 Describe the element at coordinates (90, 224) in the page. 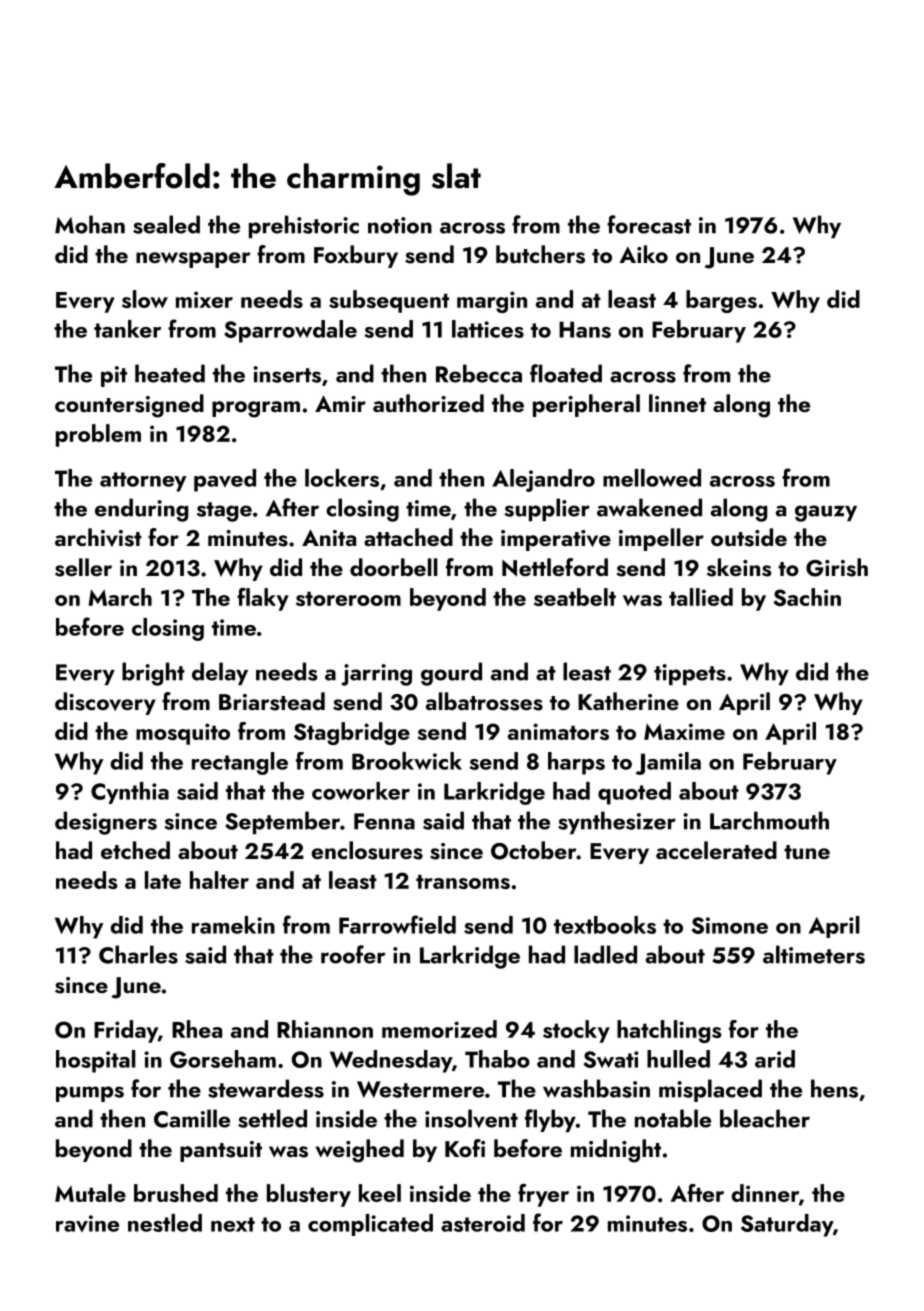

I see `Mohan` at that location.
